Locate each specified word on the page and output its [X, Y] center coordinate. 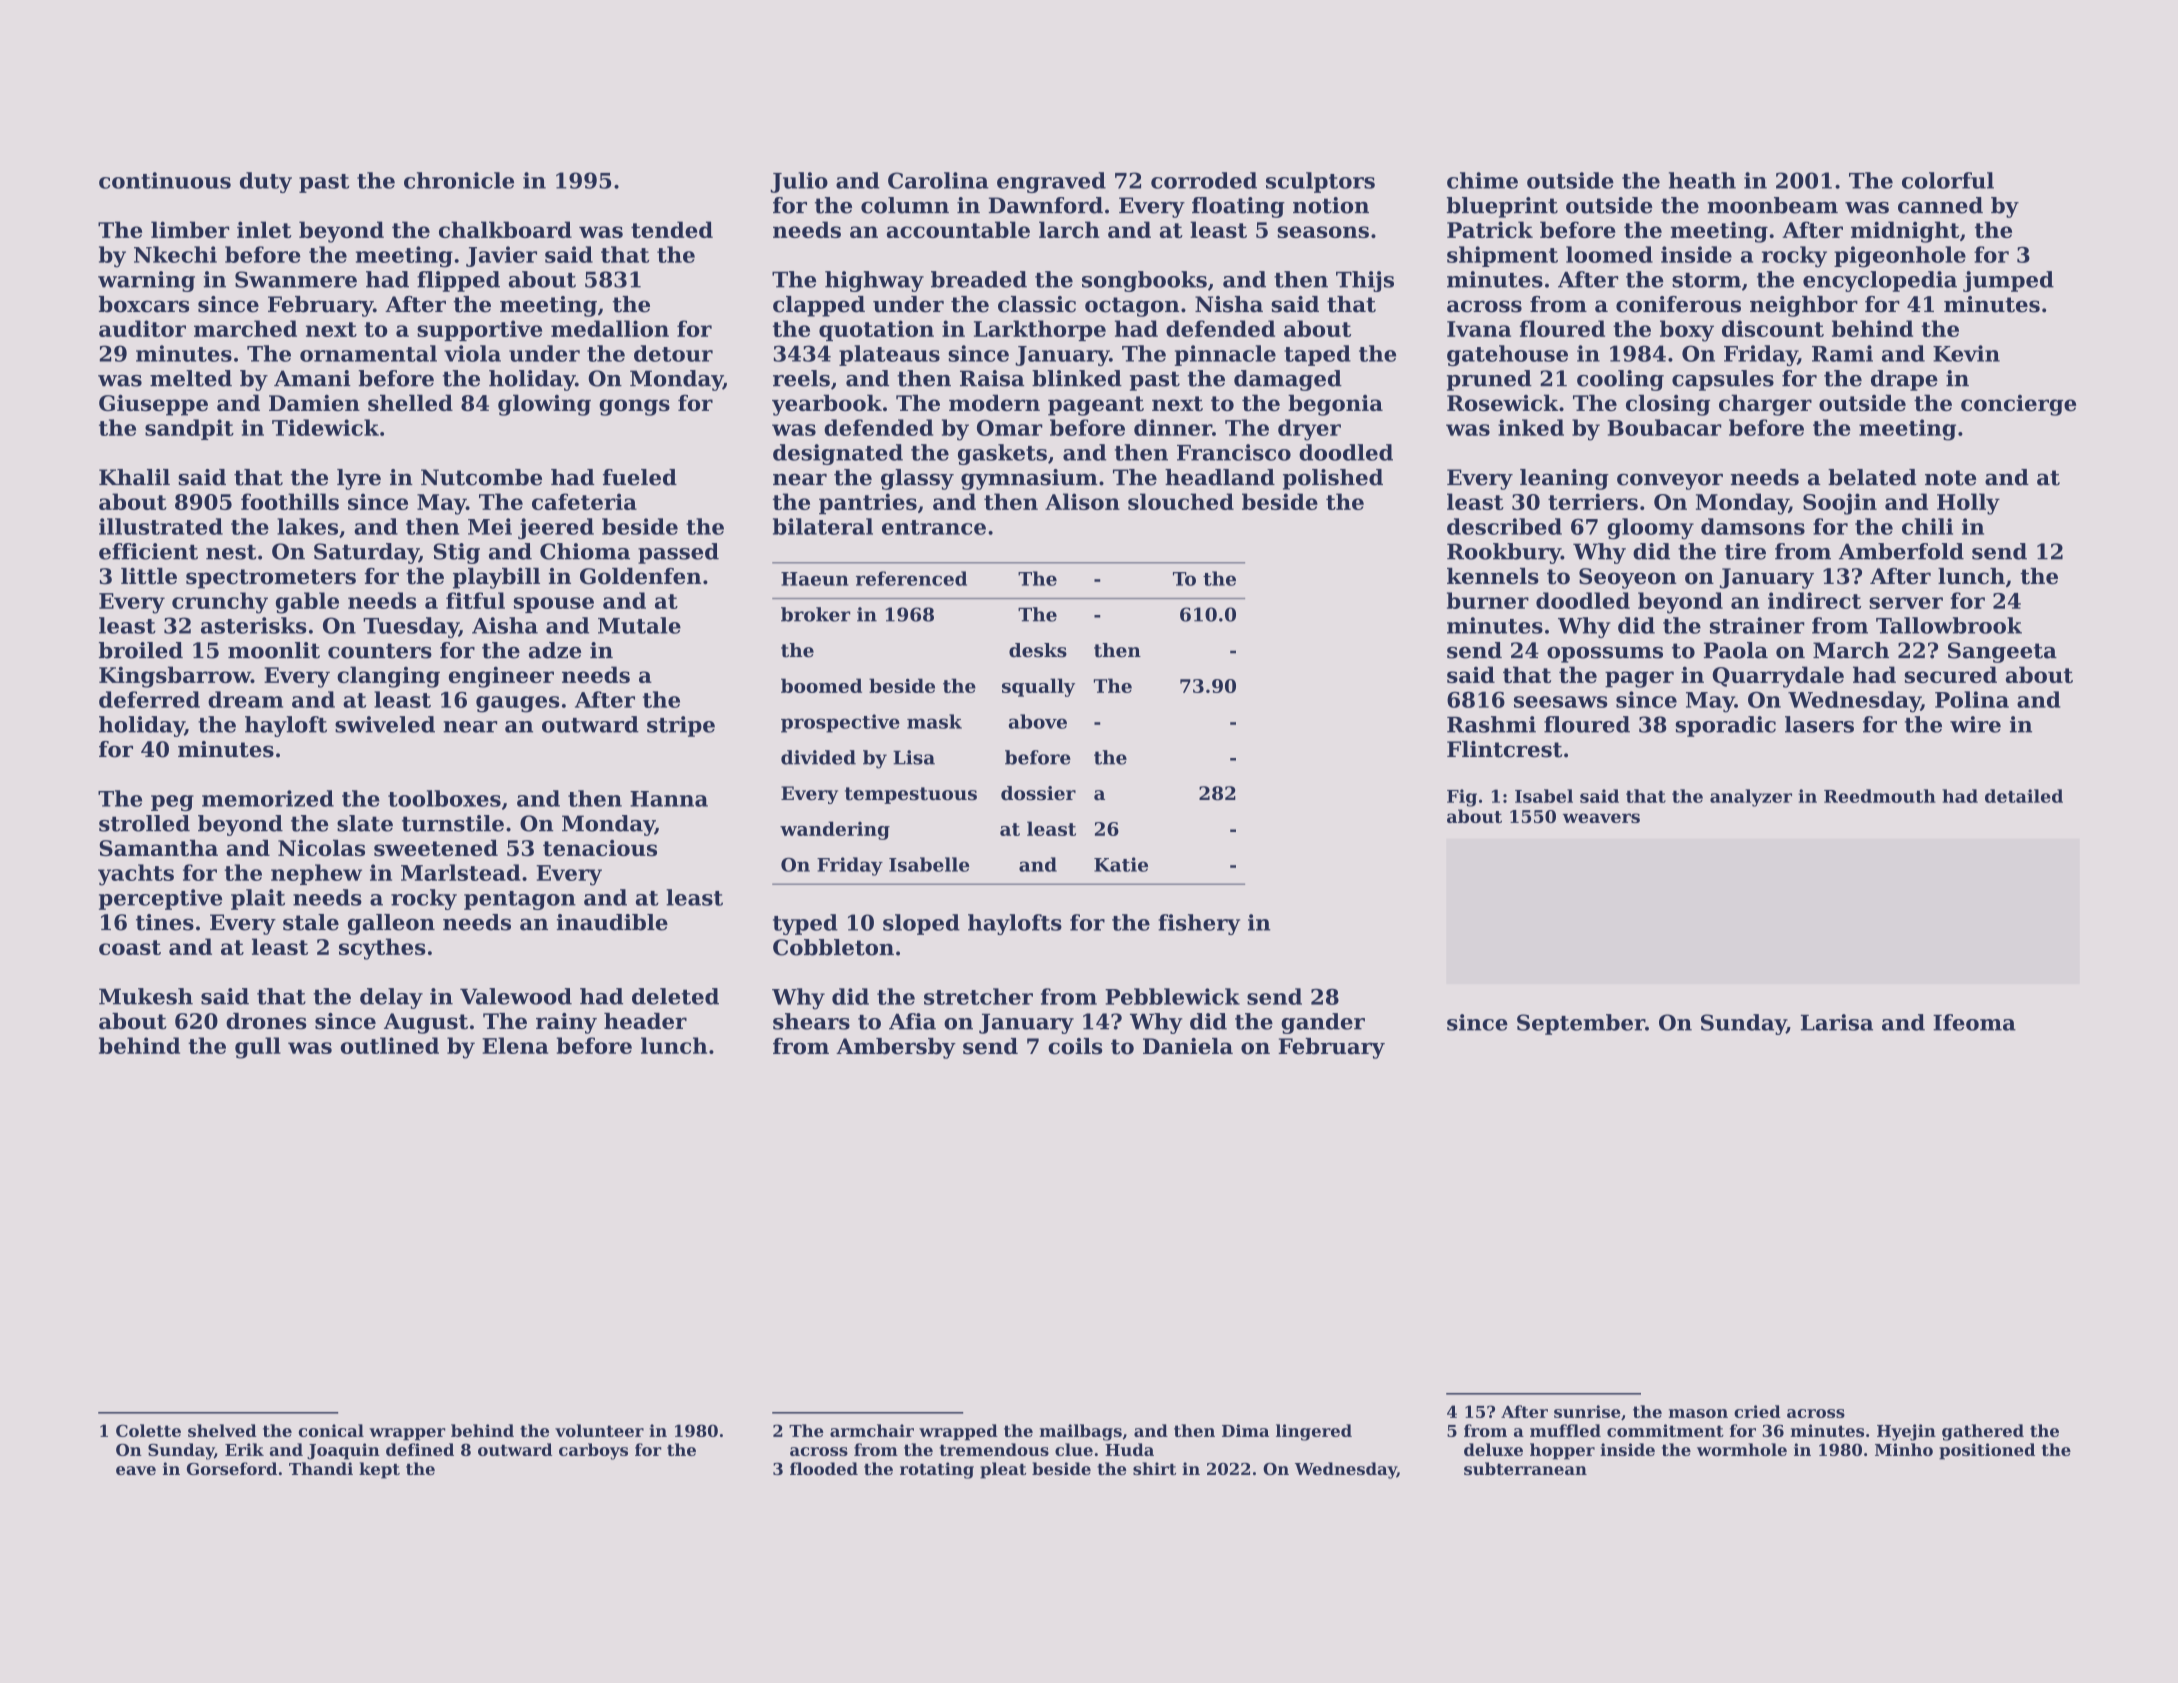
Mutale [639, 625]
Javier [501, 256]
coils [1075, 1046]
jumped [2008, 281]
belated [1872, 477]
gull [258, 1048]
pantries [868, 504]
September [1581, 1024]
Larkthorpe [1040, 330]
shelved [222, 1430]
